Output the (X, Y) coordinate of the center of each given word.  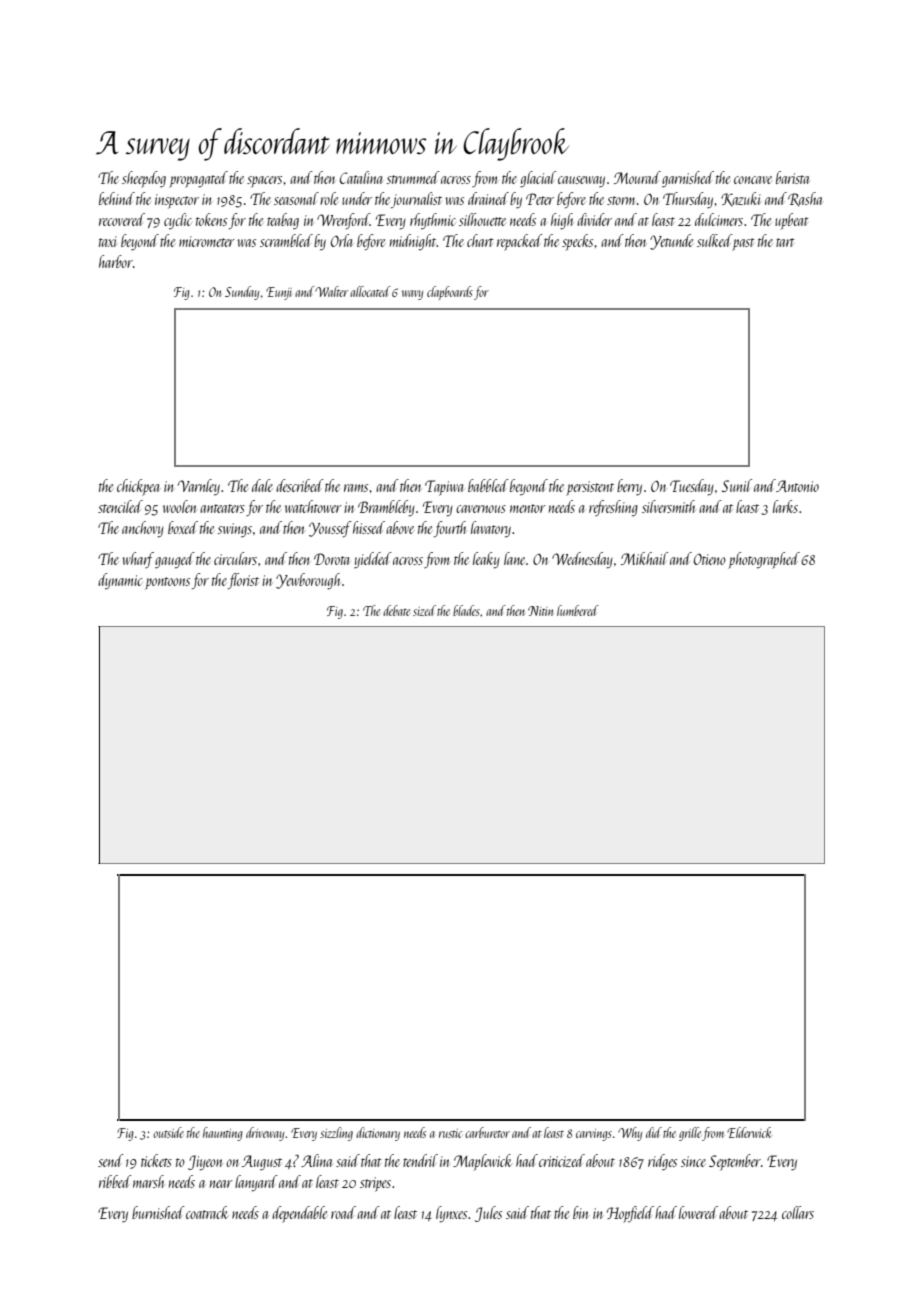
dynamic (120, 581)
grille (690, 1134)
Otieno (710, 559)
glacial (538, 179)
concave (753, 180)
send (111, 1160)
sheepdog (144, 179)
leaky (486, 560)
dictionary (378, 1134)
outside (168, 1132)
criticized (562, 1160)
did (654, 1132)
